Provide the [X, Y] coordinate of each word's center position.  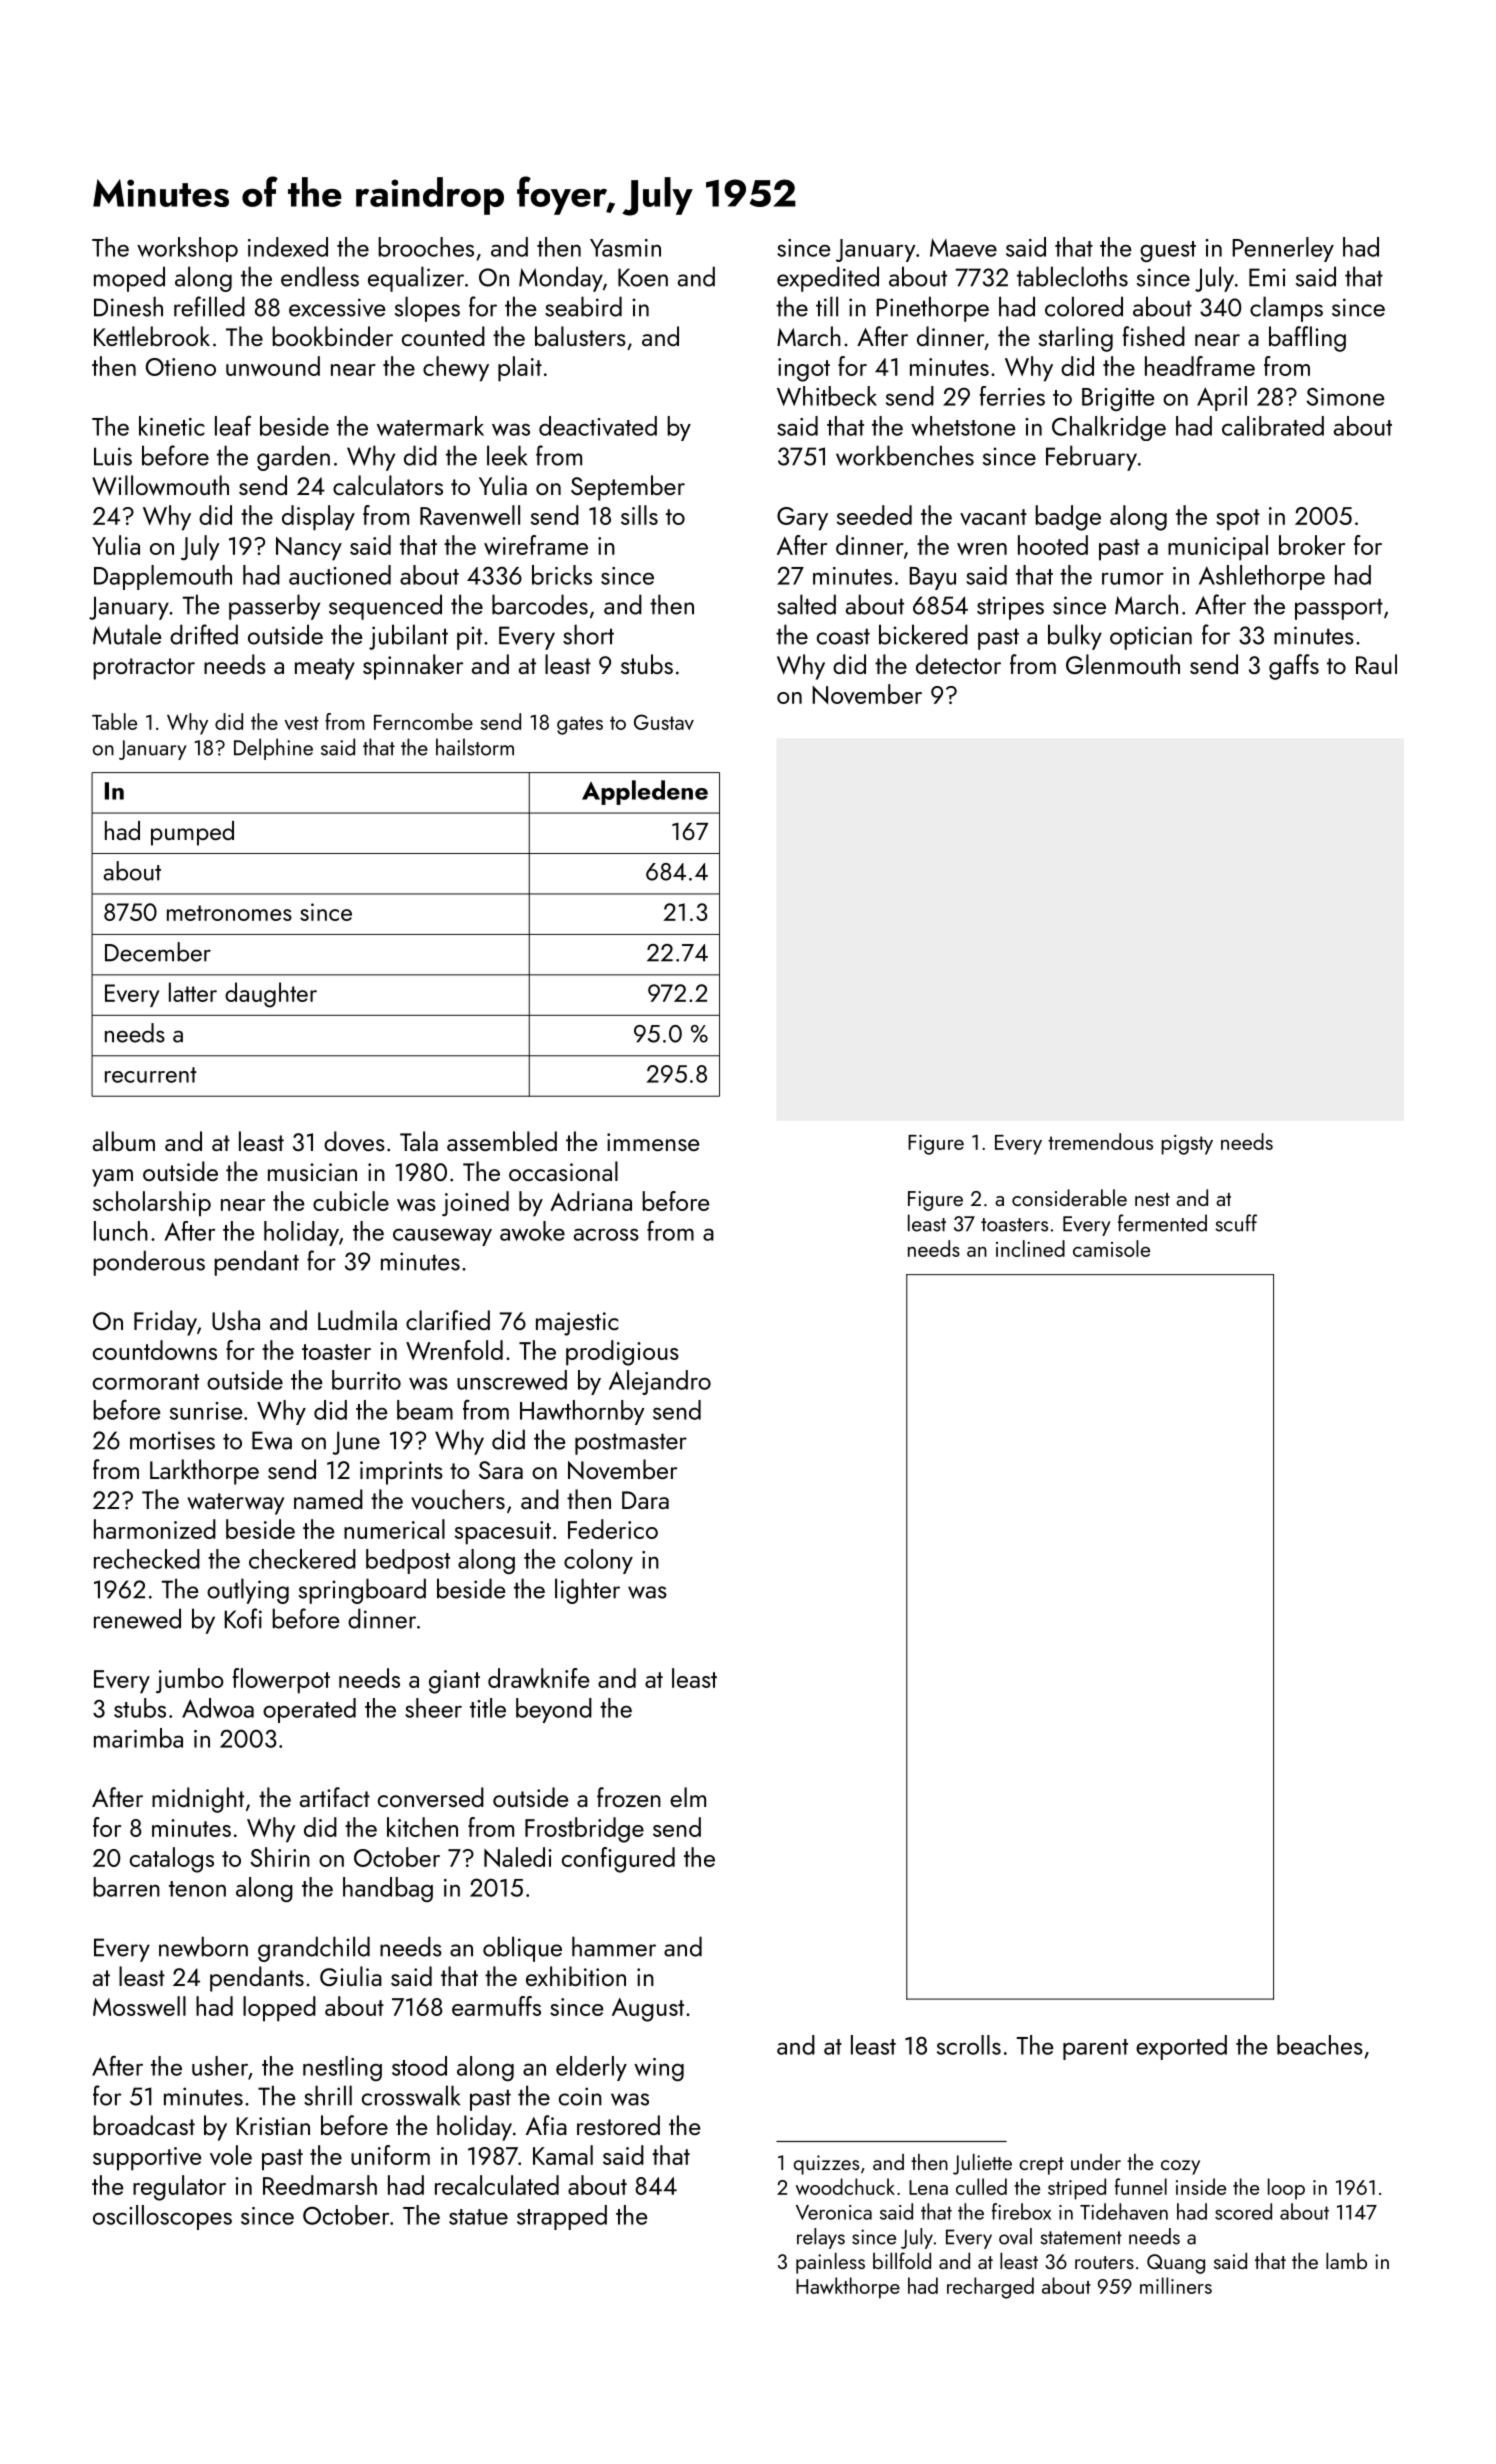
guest [1168, 251]
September [628, 488]
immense [653, 1142]
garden [293, 458]
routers [1104, 2262]
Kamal [563, 2155]
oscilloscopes [162, 2217]
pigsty [1187, 1145]
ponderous [149, 1263]
